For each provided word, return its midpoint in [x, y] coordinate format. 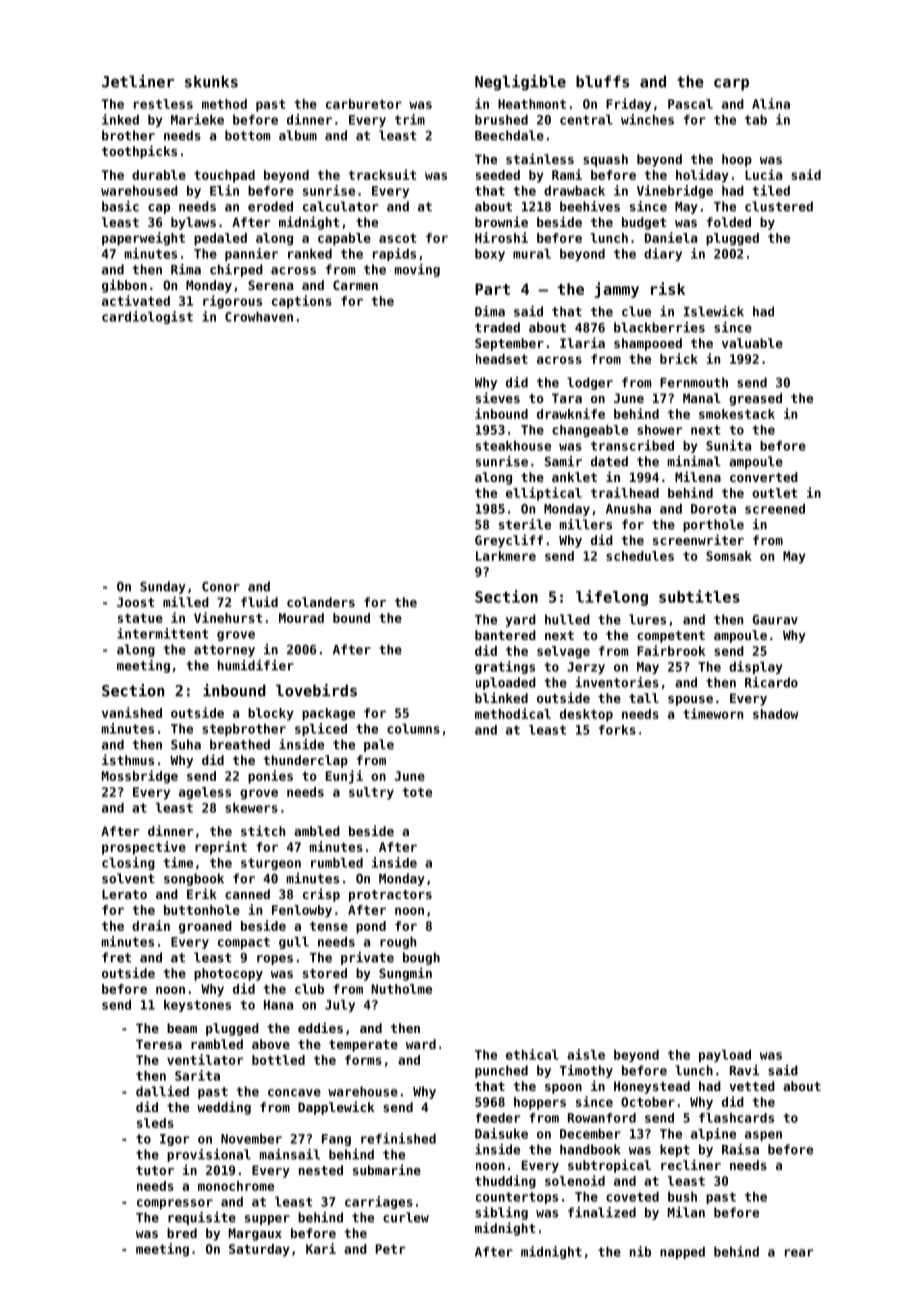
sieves [498, 397]
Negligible [520, 83]
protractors [390, 896]
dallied [162, 1091]
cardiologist [147, 317]
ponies [270, 777]
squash [605, 160]
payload [725, 1056]
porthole [713, 525]
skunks [211, 81]
